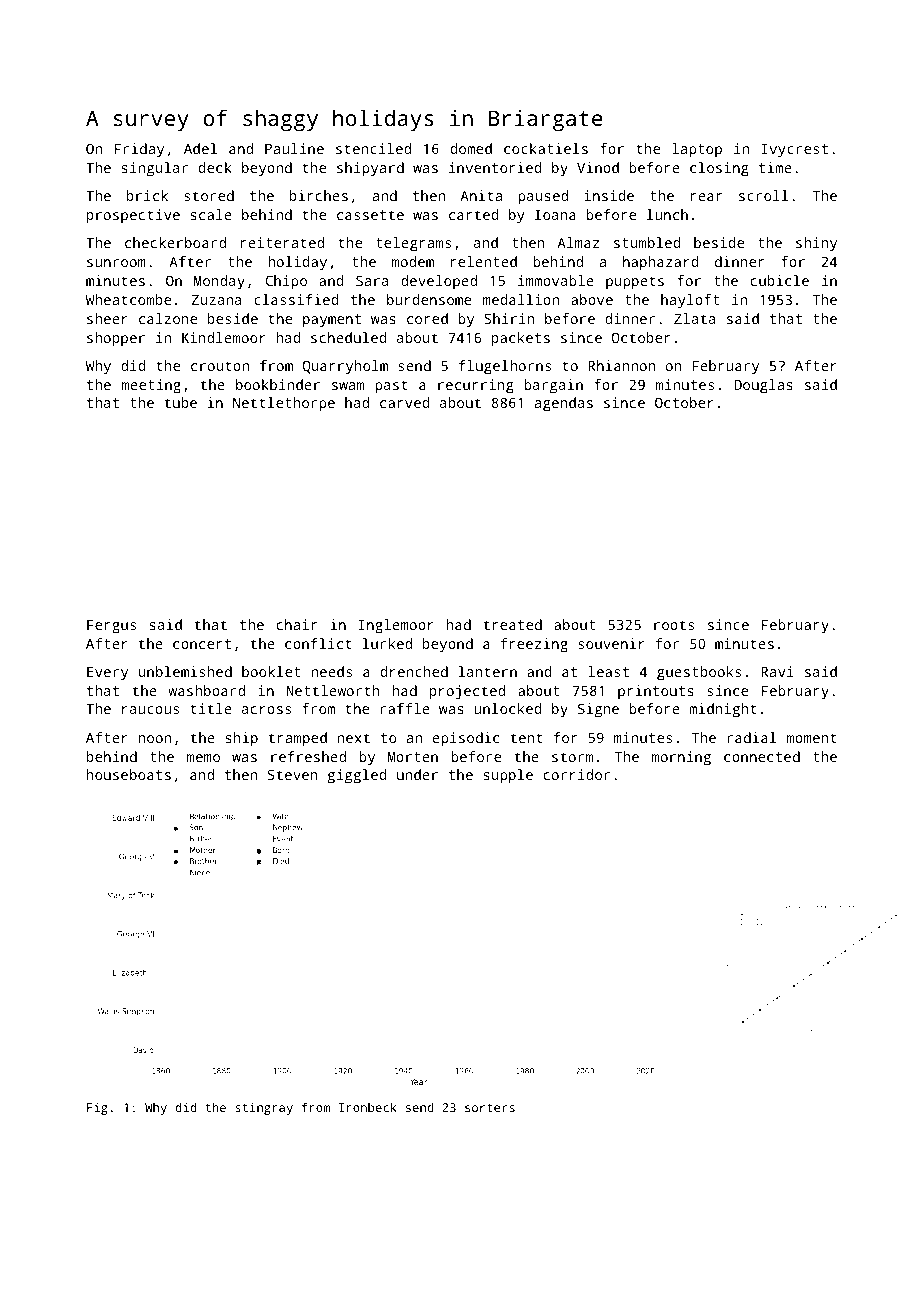 The height and width of the screenshot is (1308, 924). I want to click on roots, so click(674, 625).
